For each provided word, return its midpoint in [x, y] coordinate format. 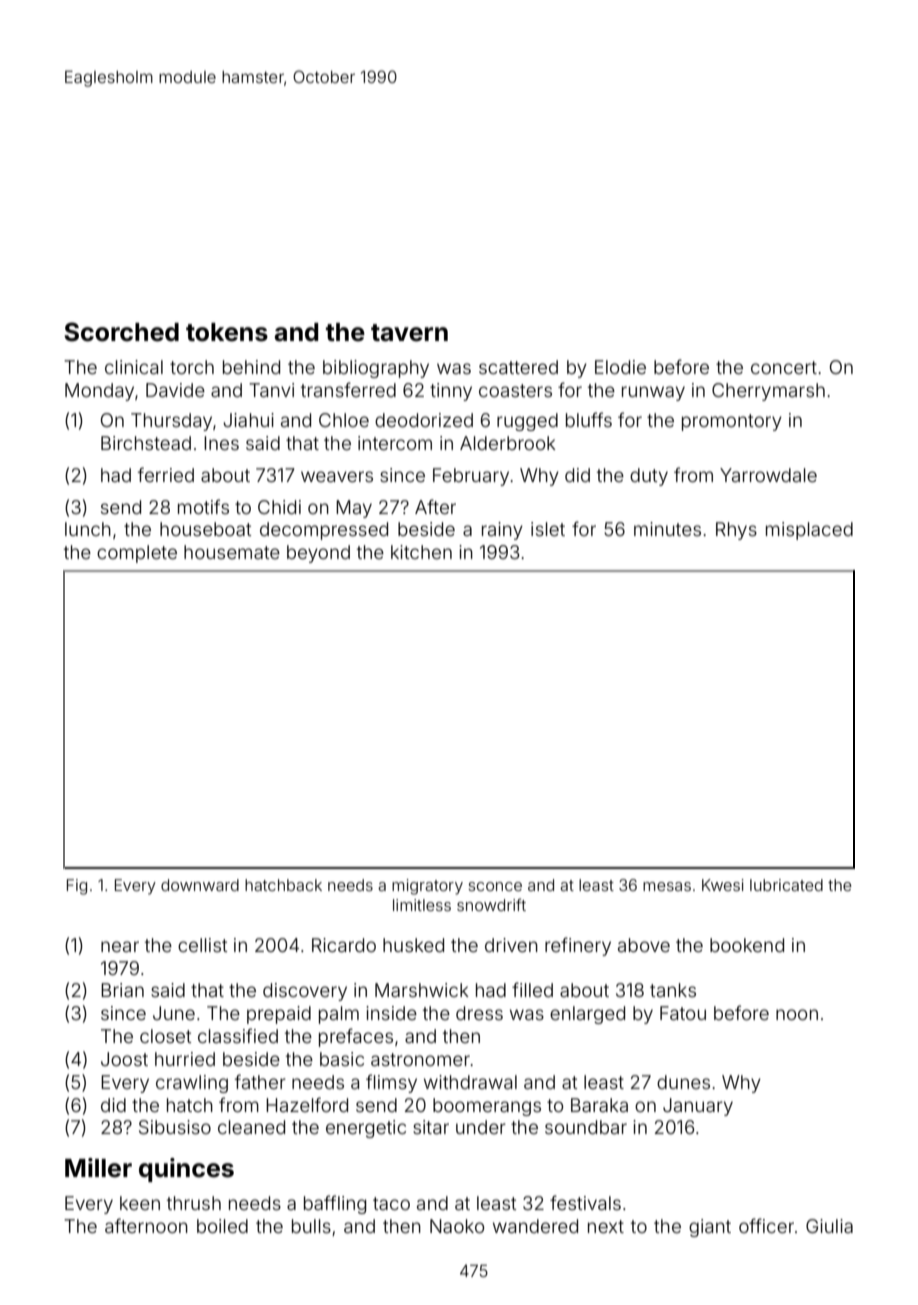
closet [165, 1036]
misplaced [809, 531]
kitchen [421, 552]
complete [137, 554]
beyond [318, 554]
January [698, 1107]
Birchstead [146, 443]
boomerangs [487, 1107]
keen [140, 1203]
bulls [311, 1226]
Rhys [736, 531]
